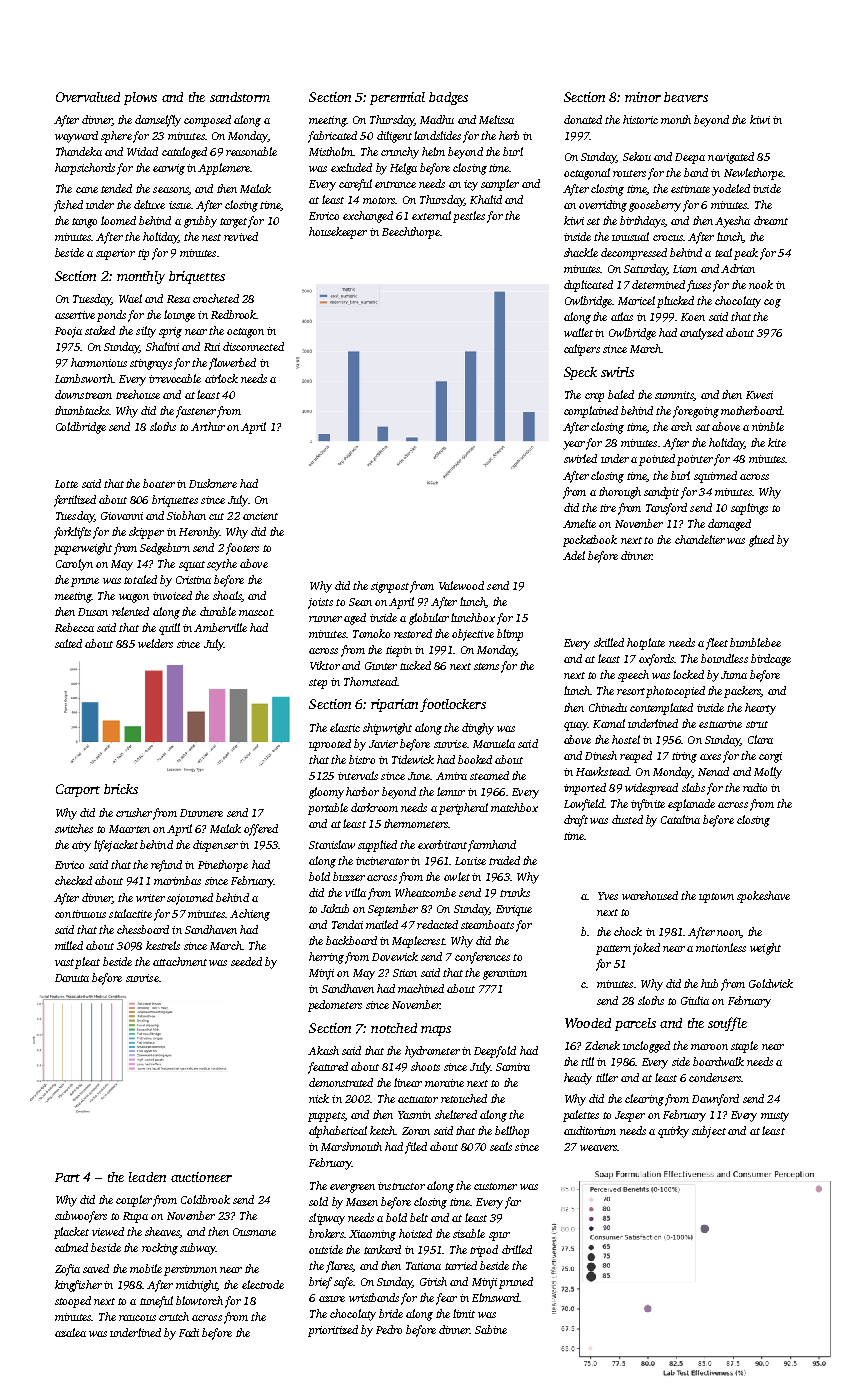  Describe the element at coordinates (78, 790) in the page. I see `Carport` at that location.
